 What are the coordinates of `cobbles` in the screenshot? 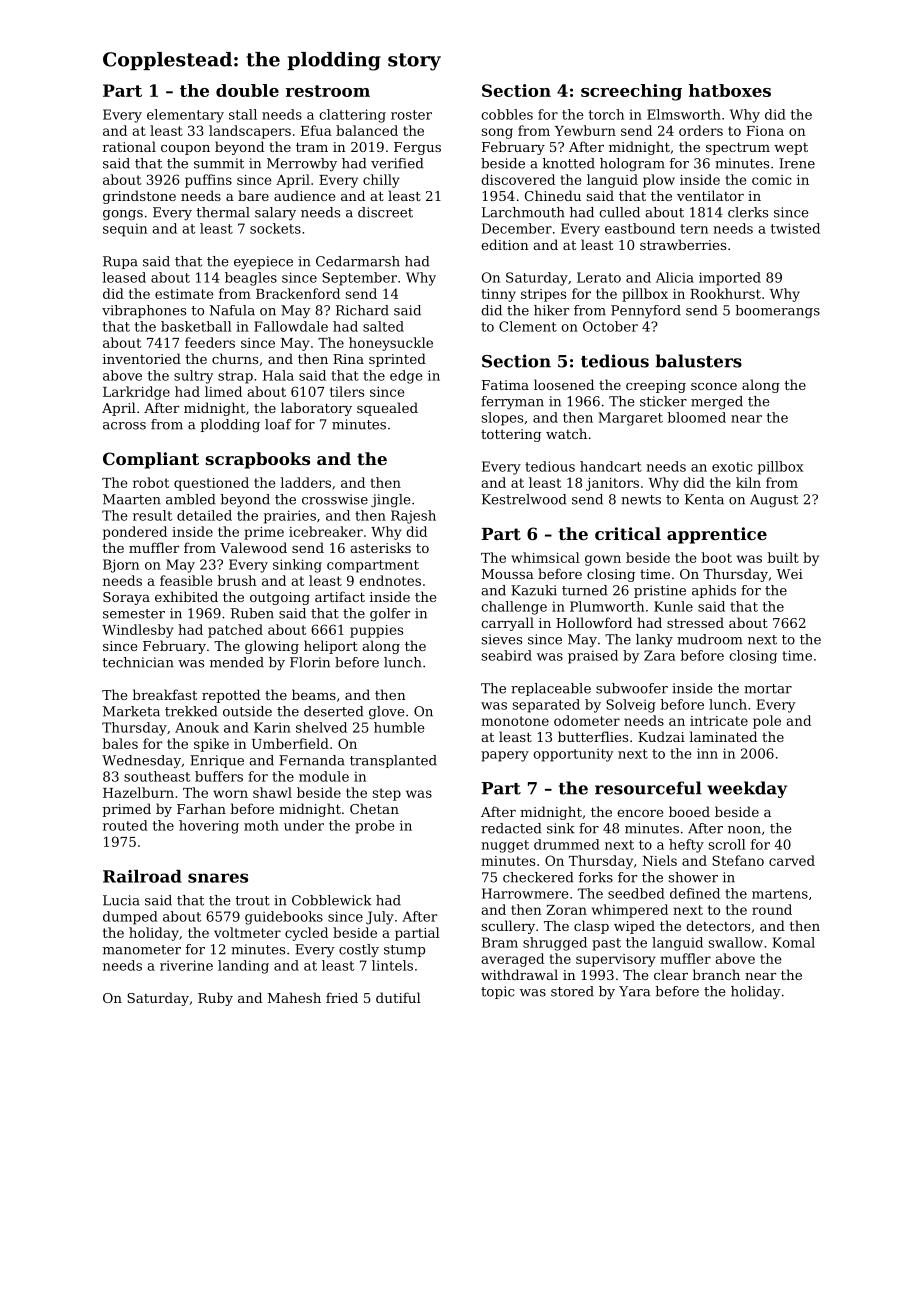 It's located at (507, 114).
